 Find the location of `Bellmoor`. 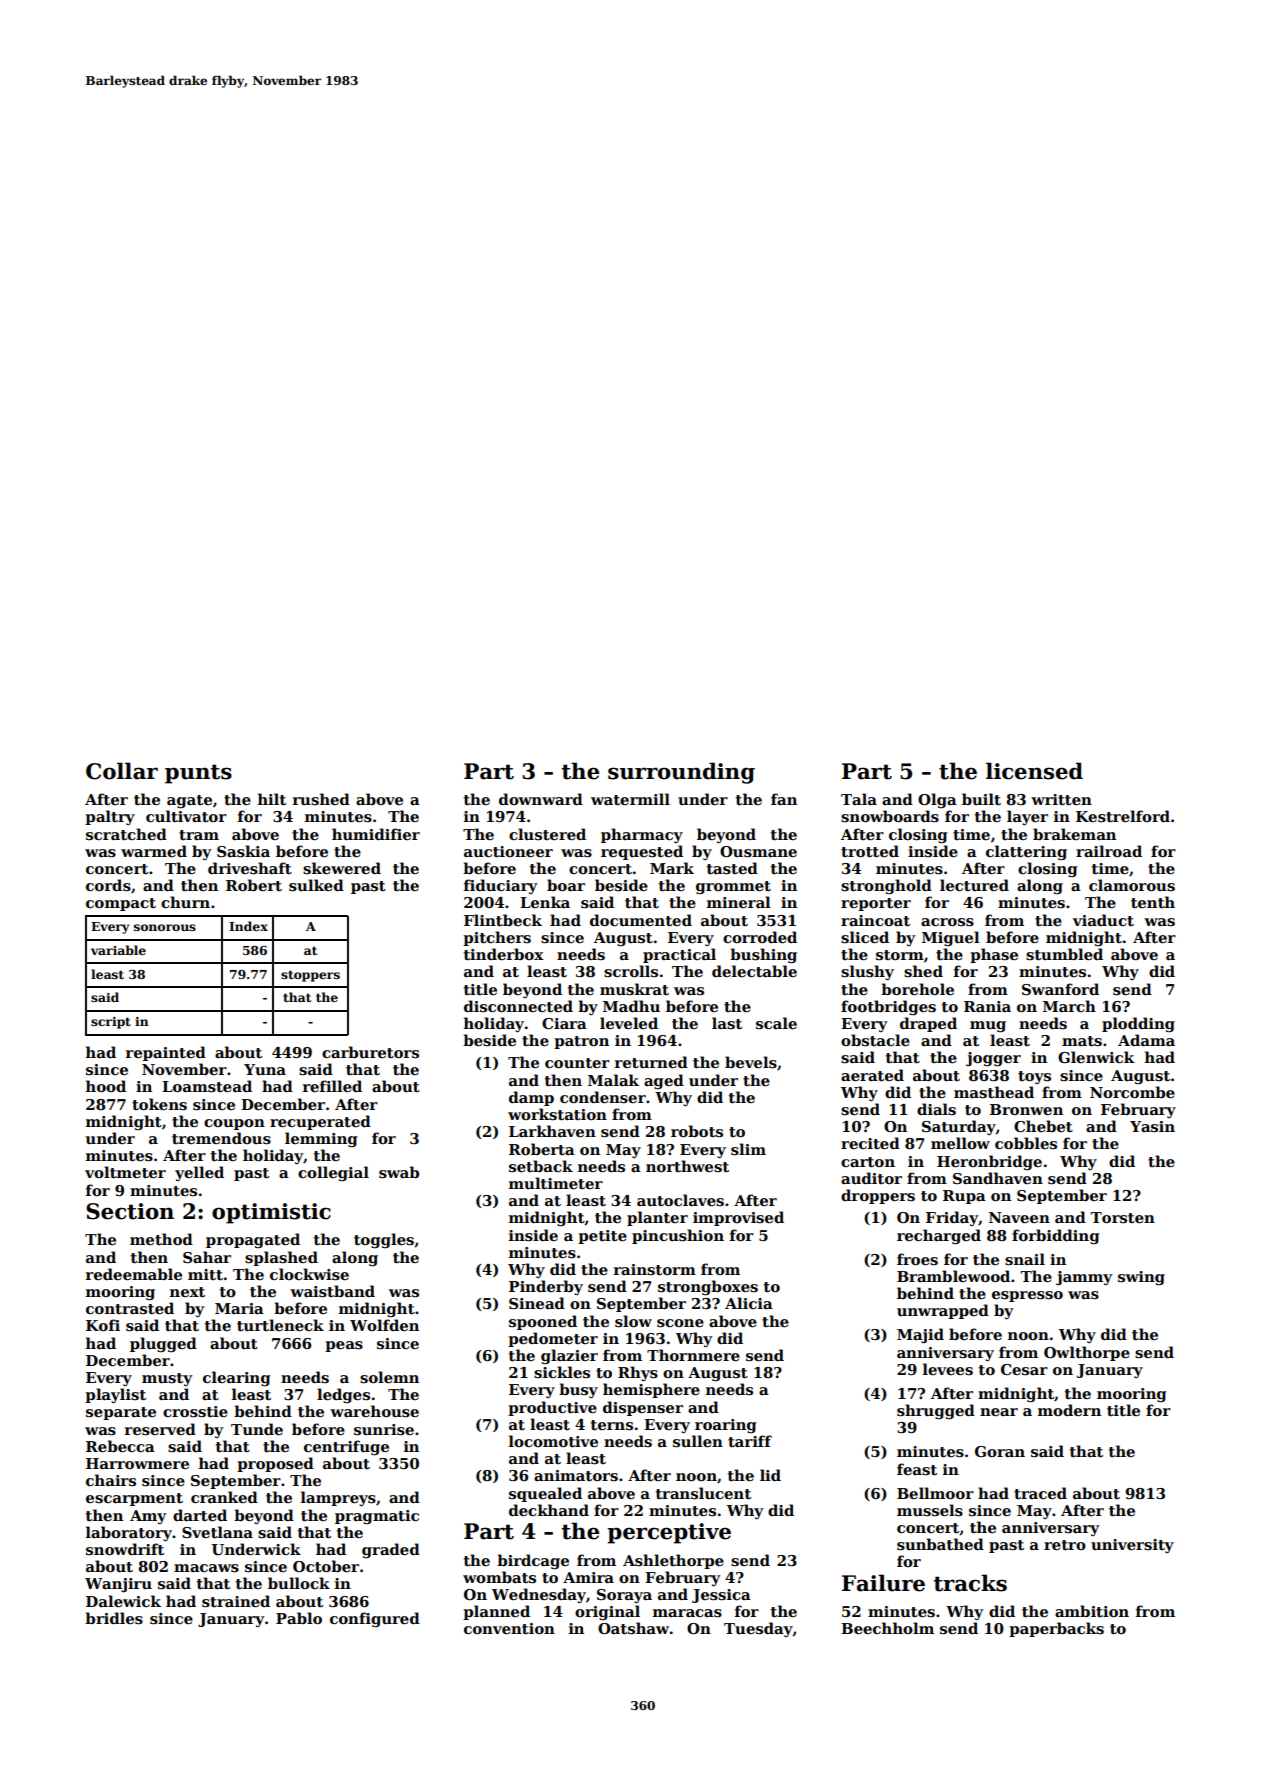

Bellmoor is located at coordinates (935, 1493).
